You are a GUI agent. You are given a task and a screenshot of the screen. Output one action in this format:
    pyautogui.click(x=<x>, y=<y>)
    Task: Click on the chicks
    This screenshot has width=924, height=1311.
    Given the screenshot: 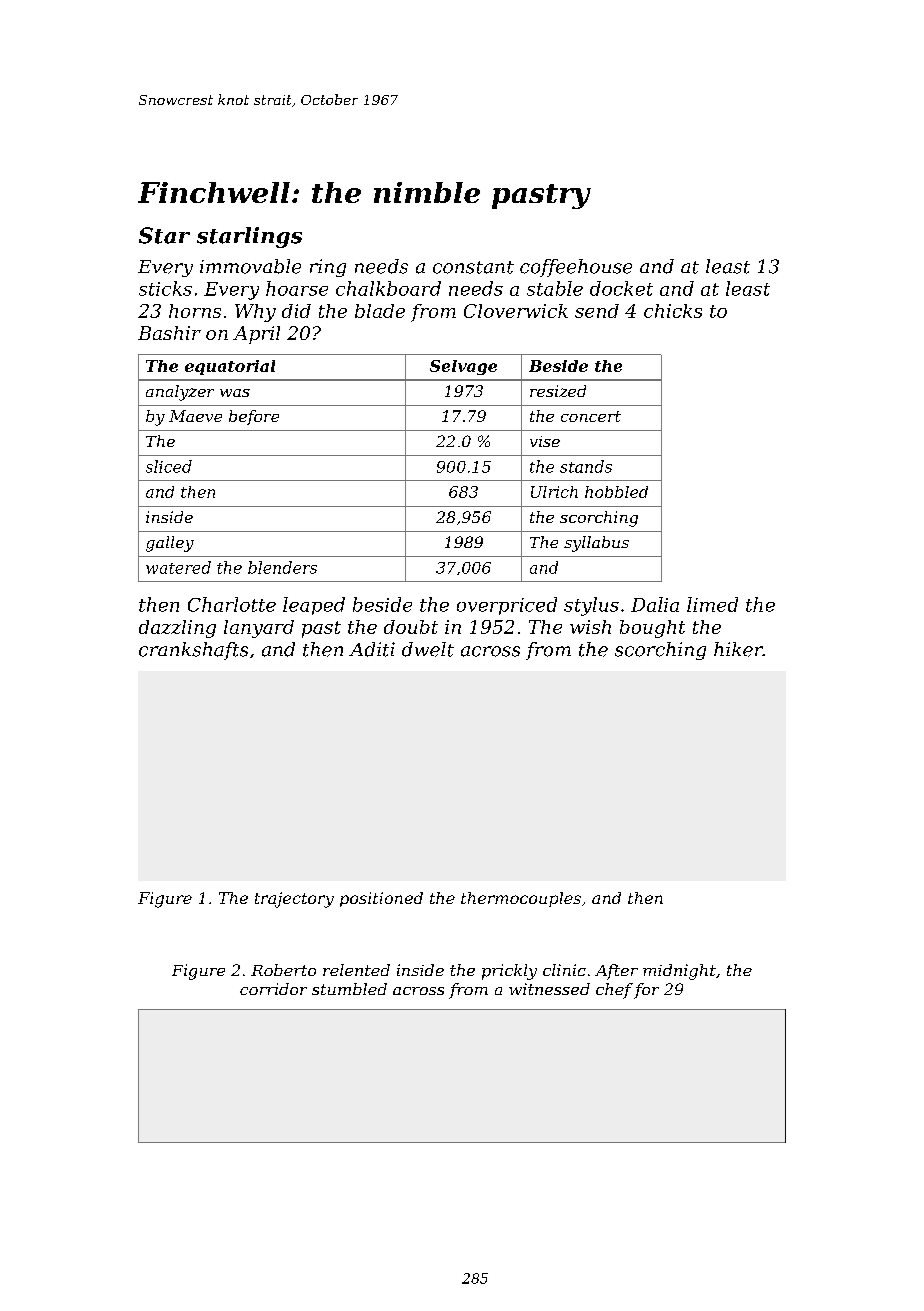 What is the action you would take?
    pyautogui.click(x=673, y=311)
